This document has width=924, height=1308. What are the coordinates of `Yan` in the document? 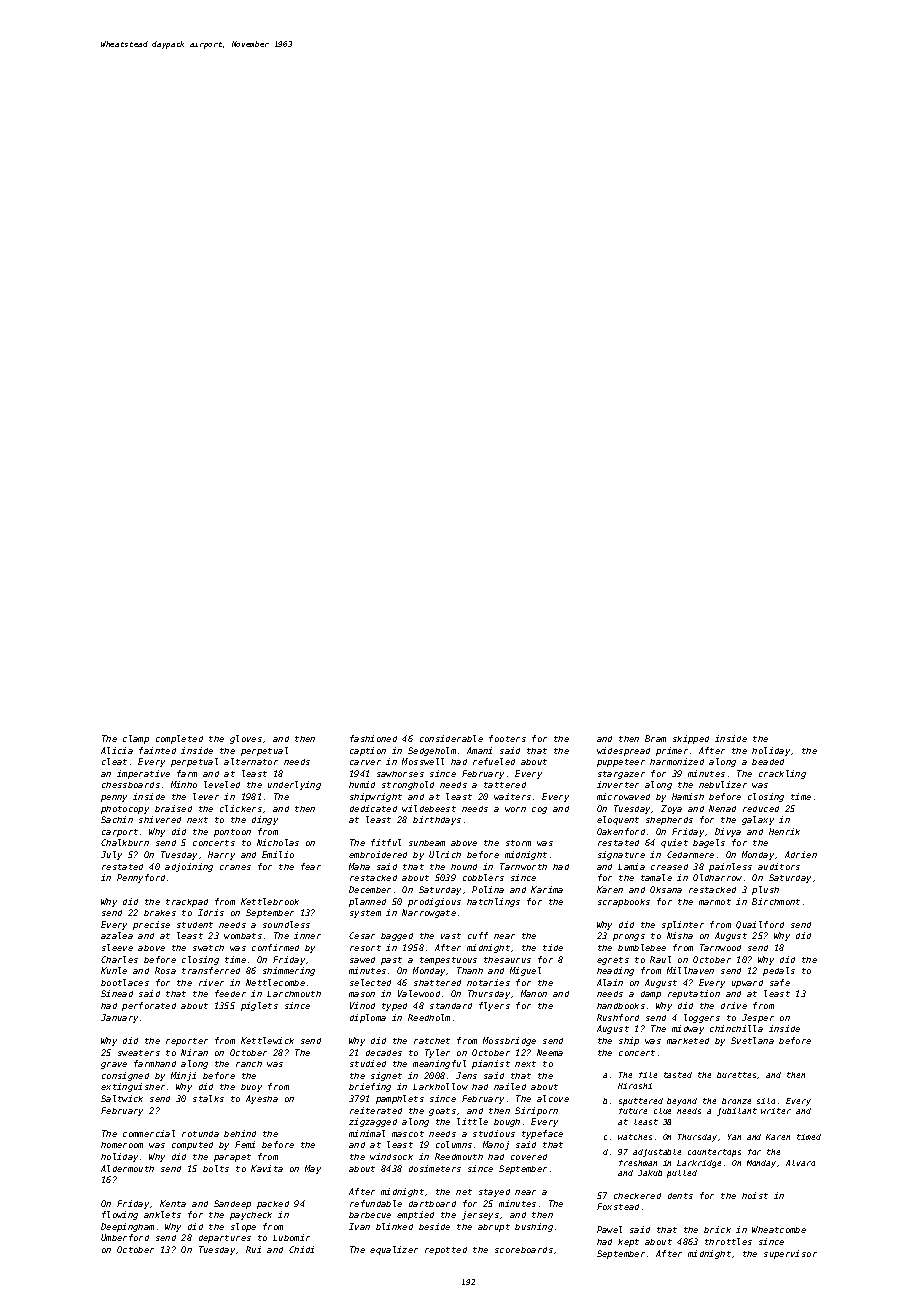 It's located at (734, 1137).
